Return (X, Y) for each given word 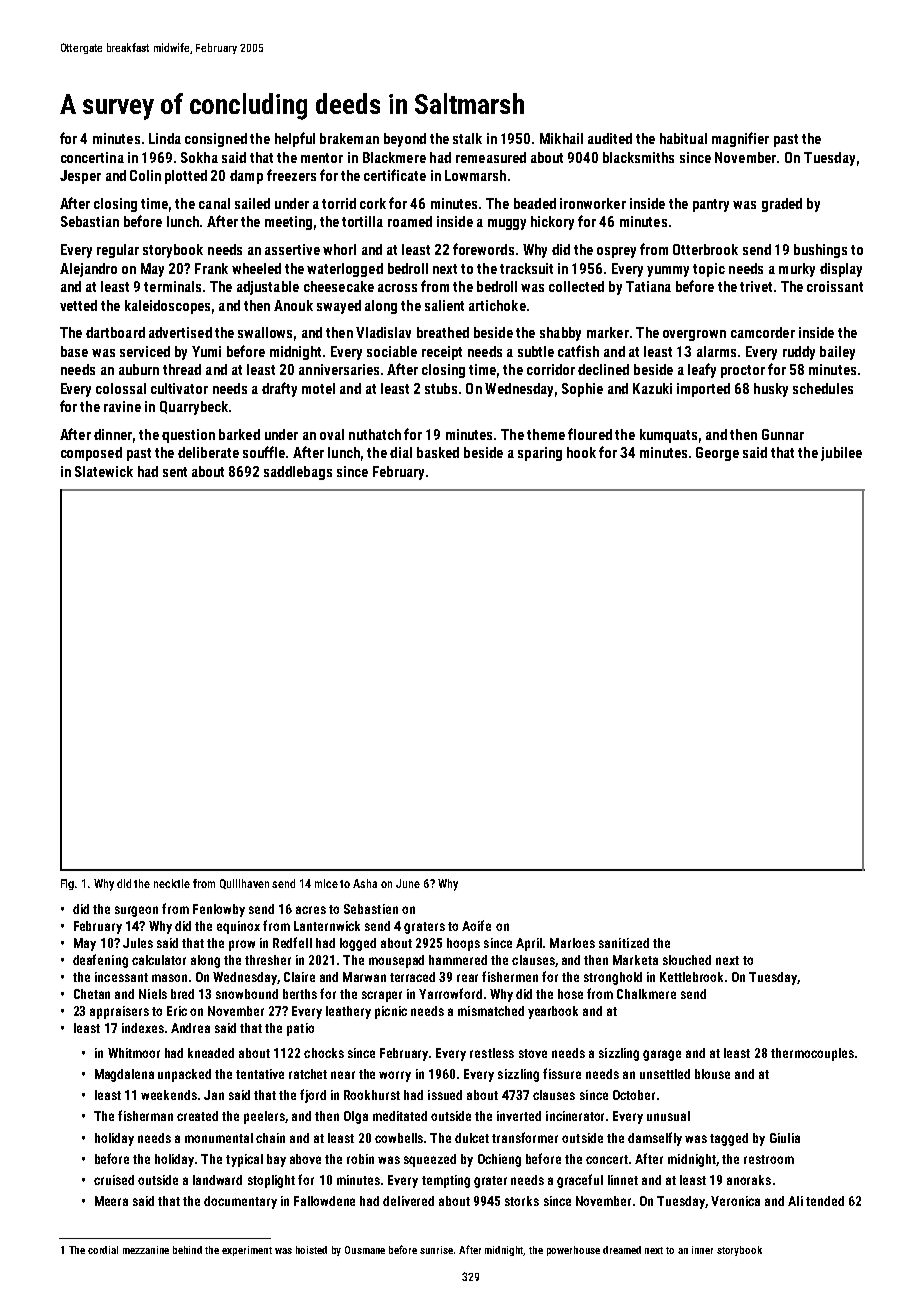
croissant (835, 286)
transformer (525, 1137)
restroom (769, 1159)
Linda (165, 138)
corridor (551, 369)
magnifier (740, 139)
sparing (540, 454)
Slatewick (104, 471)
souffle (264, 452)
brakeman (349, 138)
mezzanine (146, 1250)
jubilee (841, 454)
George (717, 454)
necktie (172, 883)
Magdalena (124, 1075)
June (408, 883)
